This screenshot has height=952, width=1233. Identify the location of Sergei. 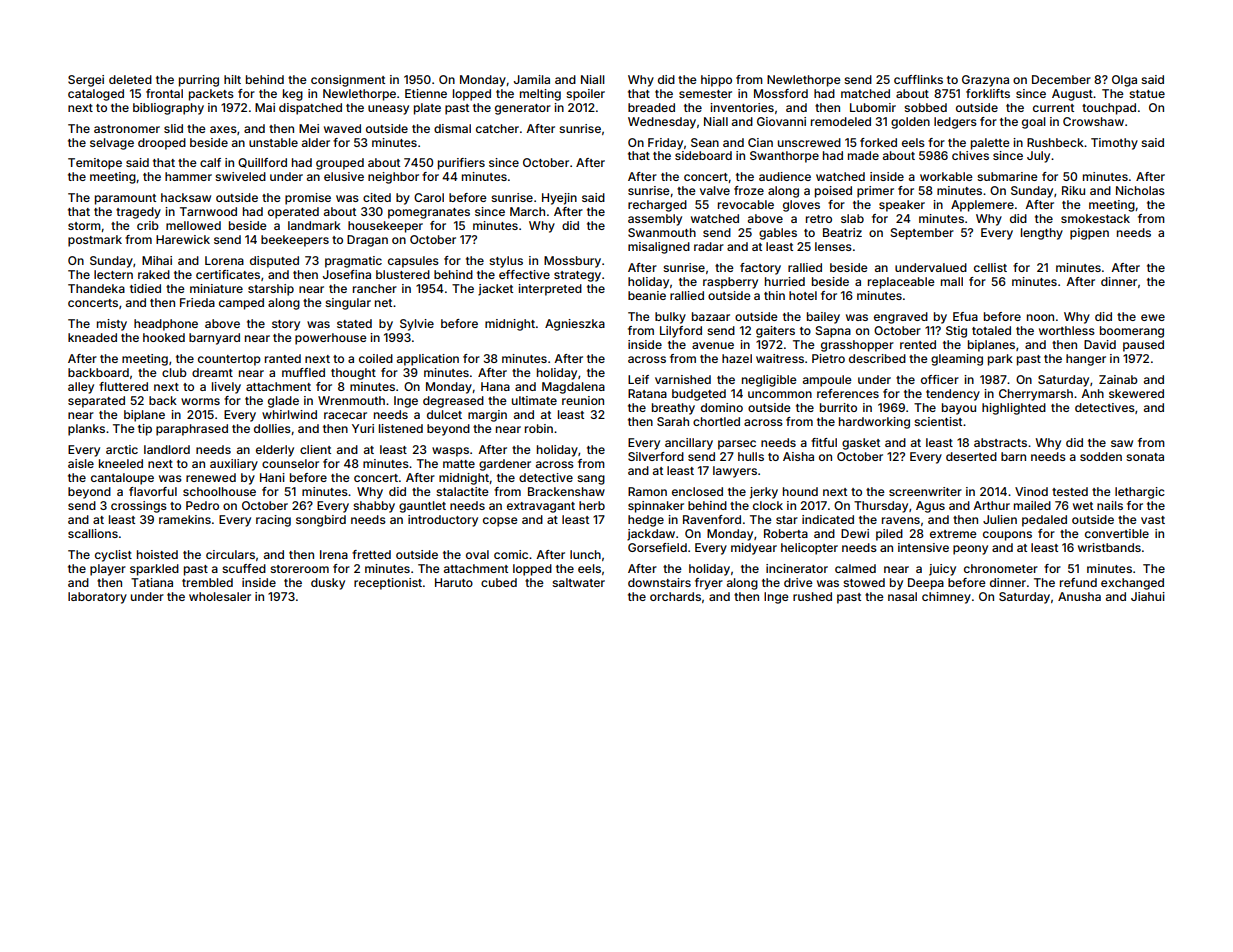
(86, 81).
